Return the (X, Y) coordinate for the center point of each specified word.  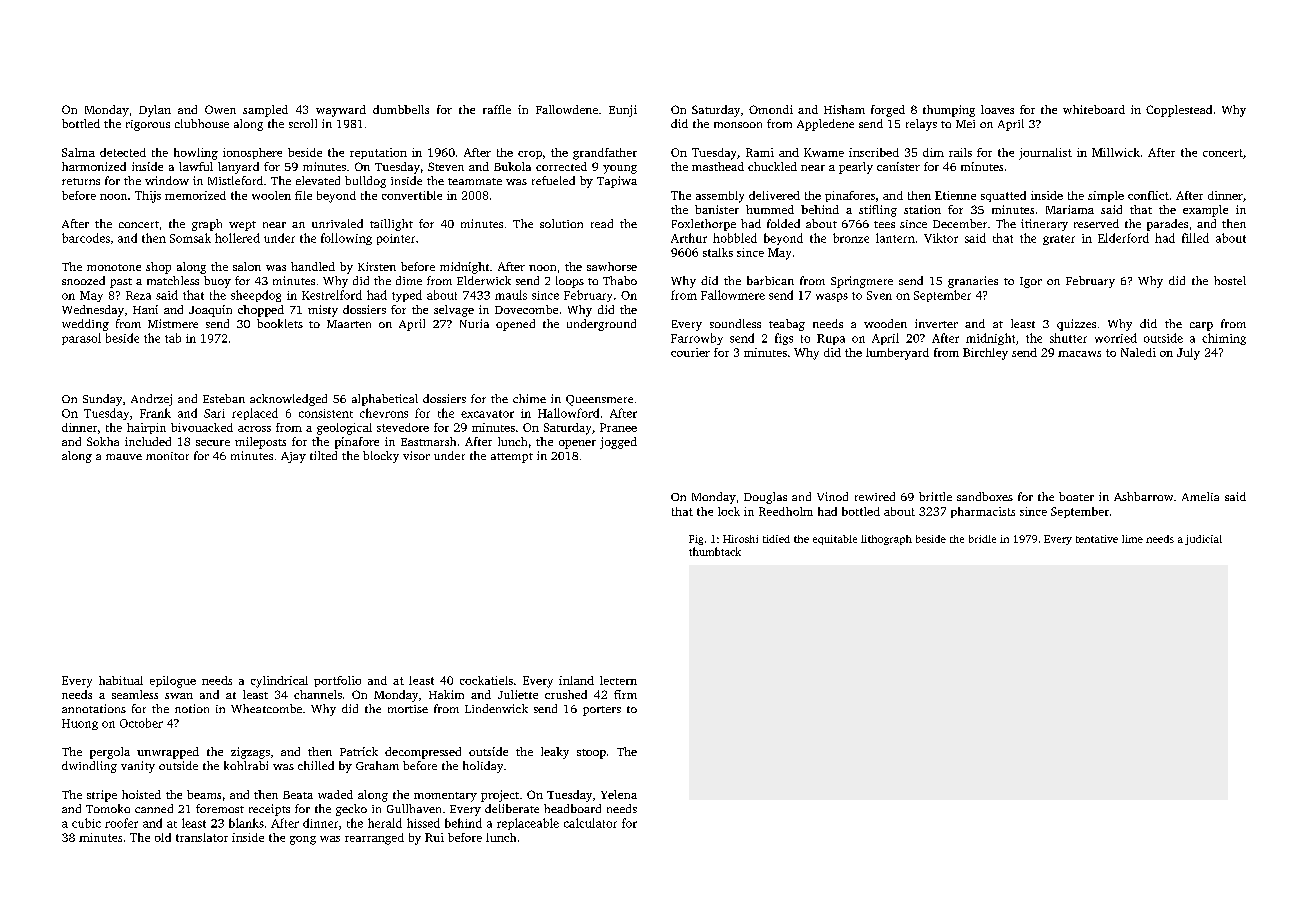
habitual (121, 680)
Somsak (190, 238)
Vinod (832, 496)
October (141, 723)
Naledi (1138, 352)
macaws (1079, 354)
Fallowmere (733, 295)
